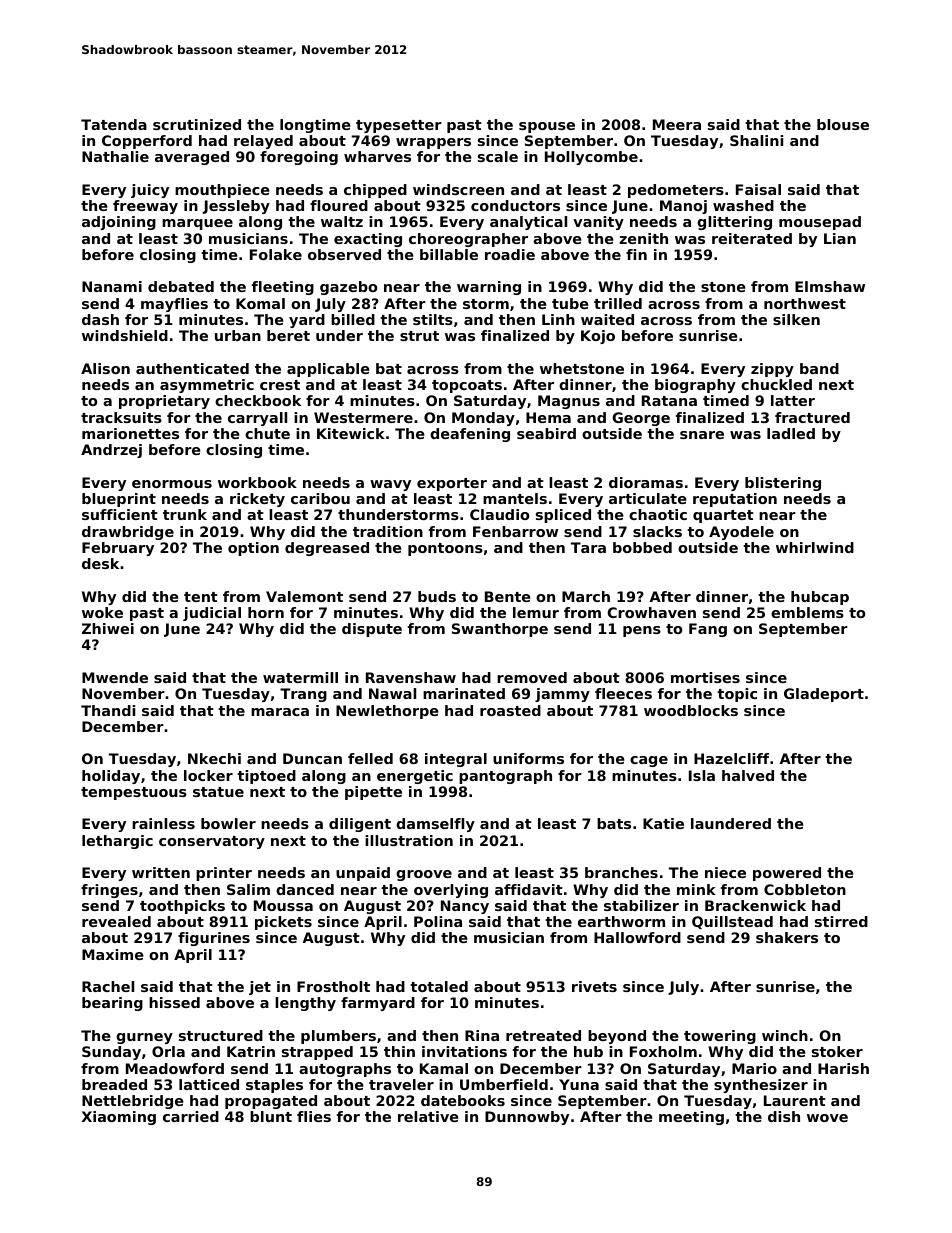 The width and height of the page is (952, 1233). I want to click on urban, so click(238, 335).
